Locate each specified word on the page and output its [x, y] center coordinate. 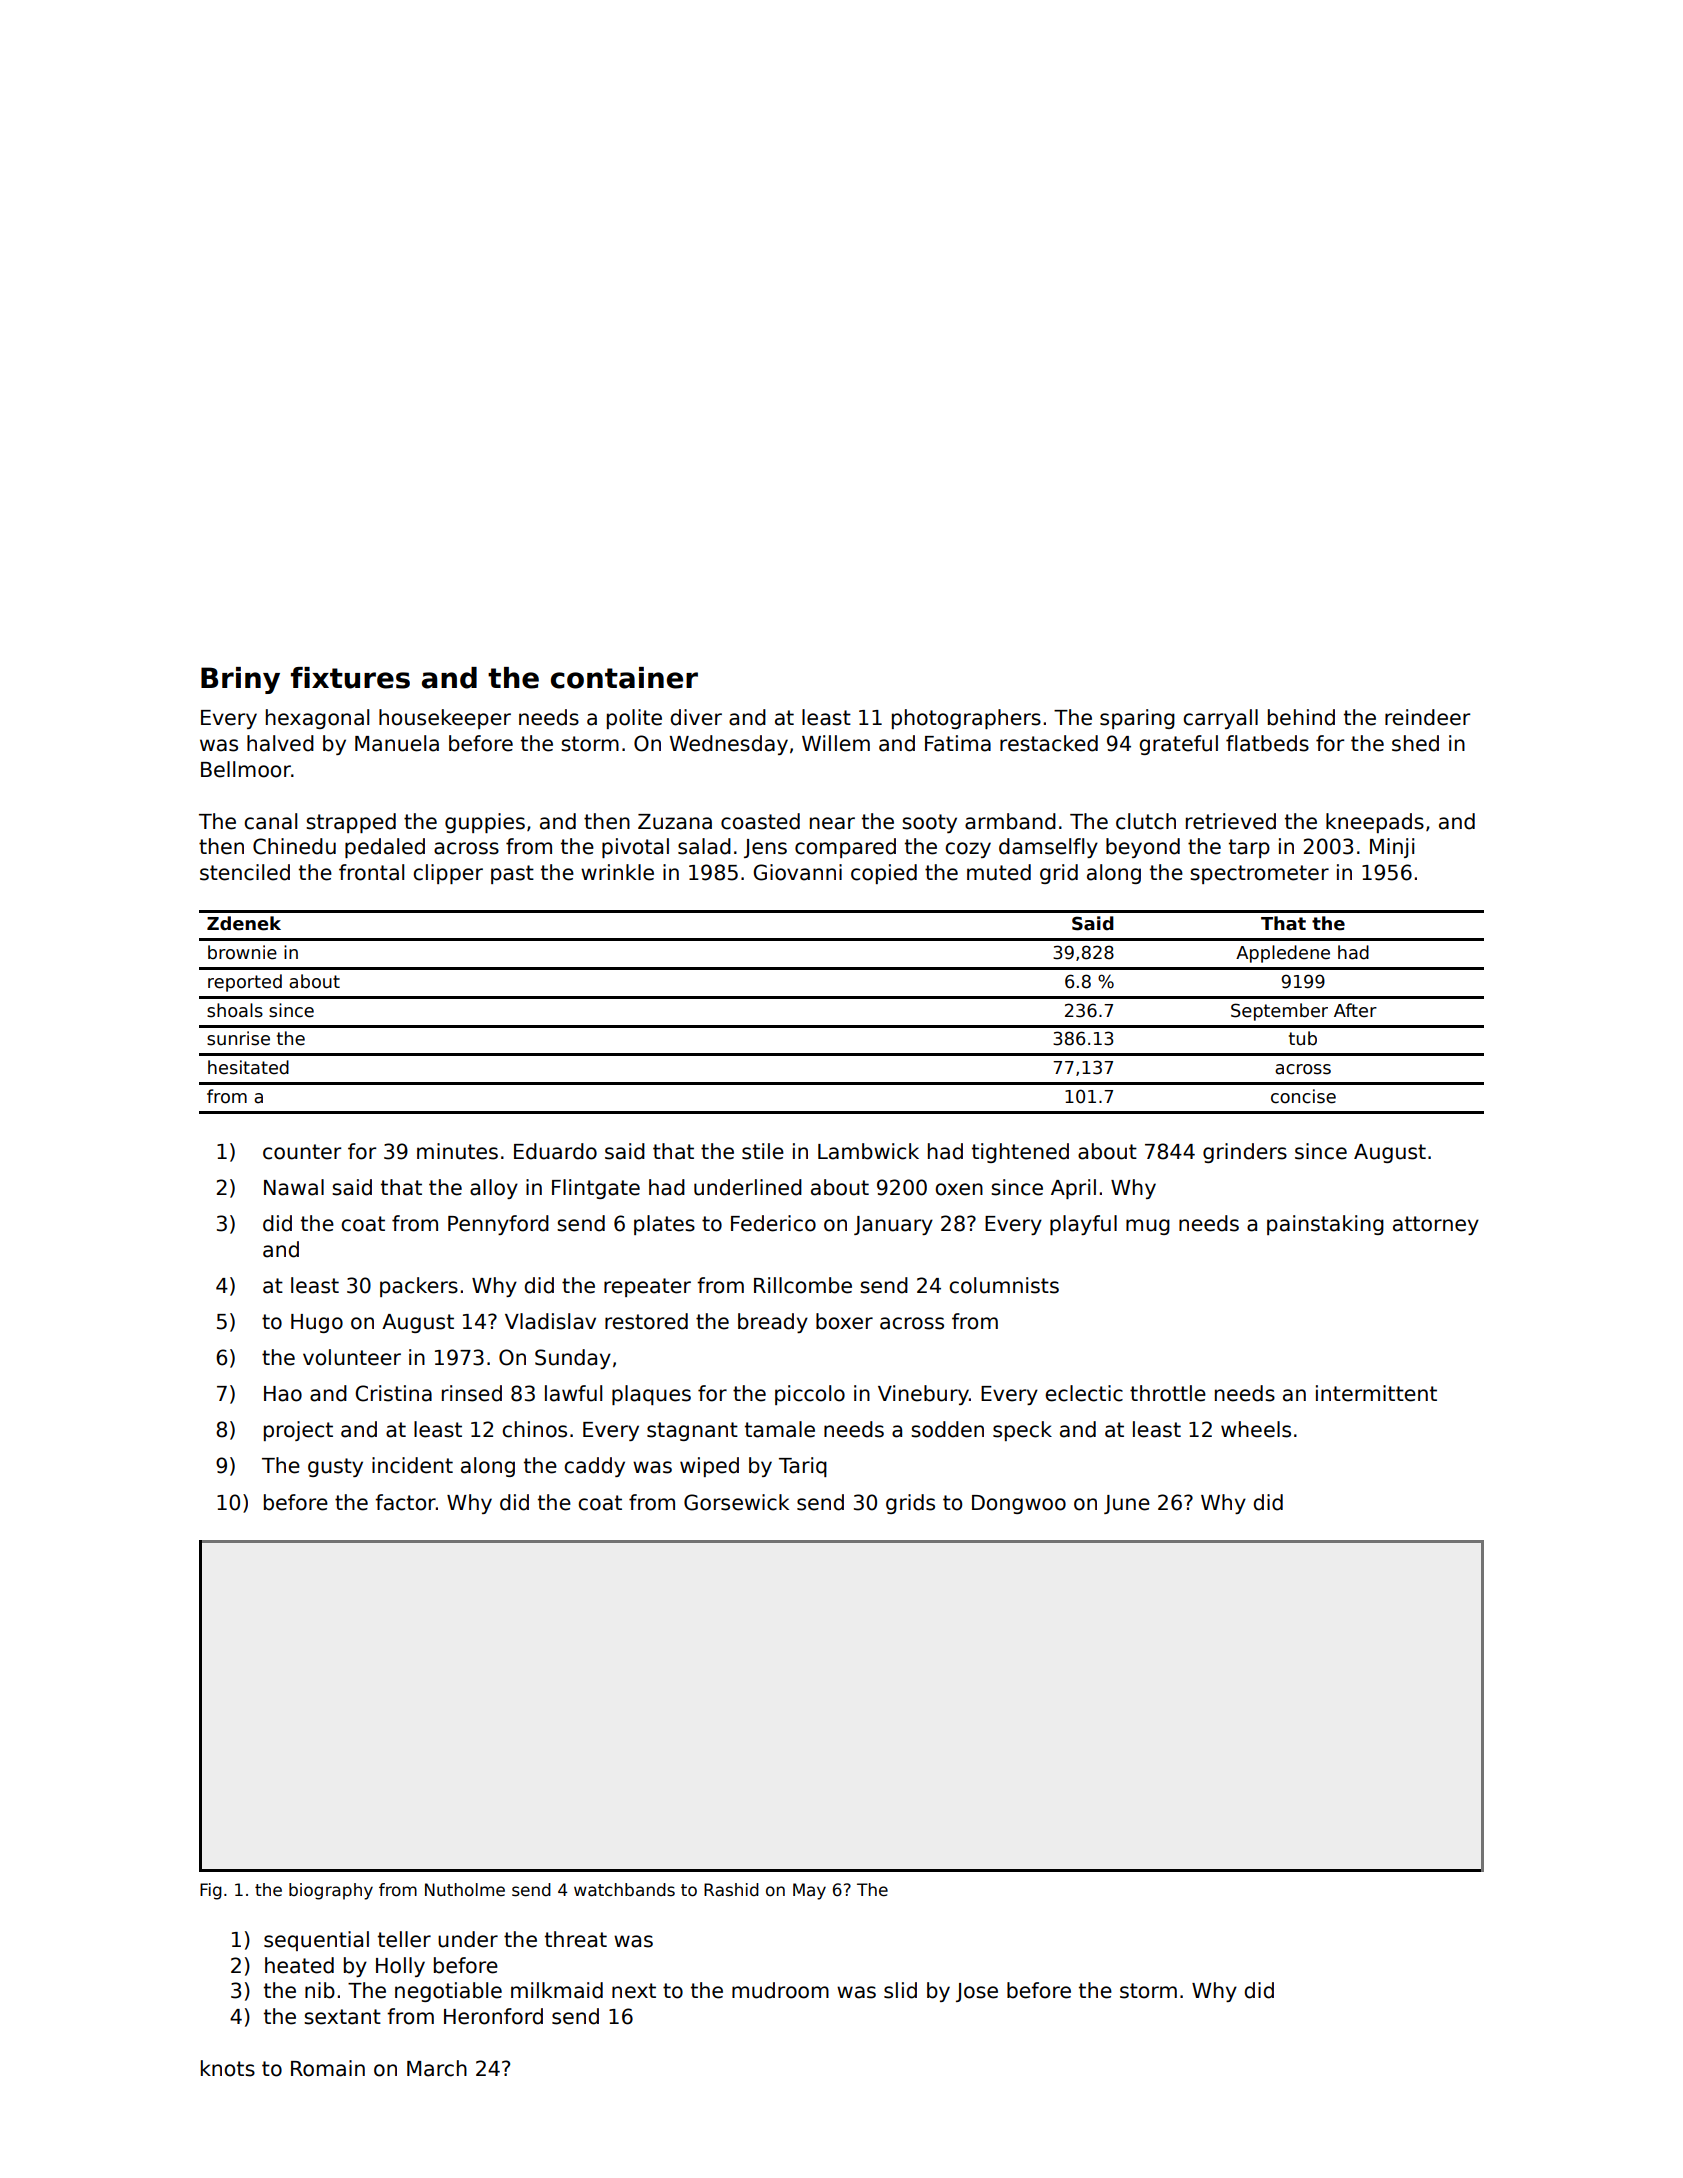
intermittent [1376, 1393]
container [624, 678]
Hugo [317, 1323]
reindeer [1427, 717]
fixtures [350, 678]
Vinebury [923, 1395]
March [437, 2068]
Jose [977, 1992]
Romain [328, 2068]
